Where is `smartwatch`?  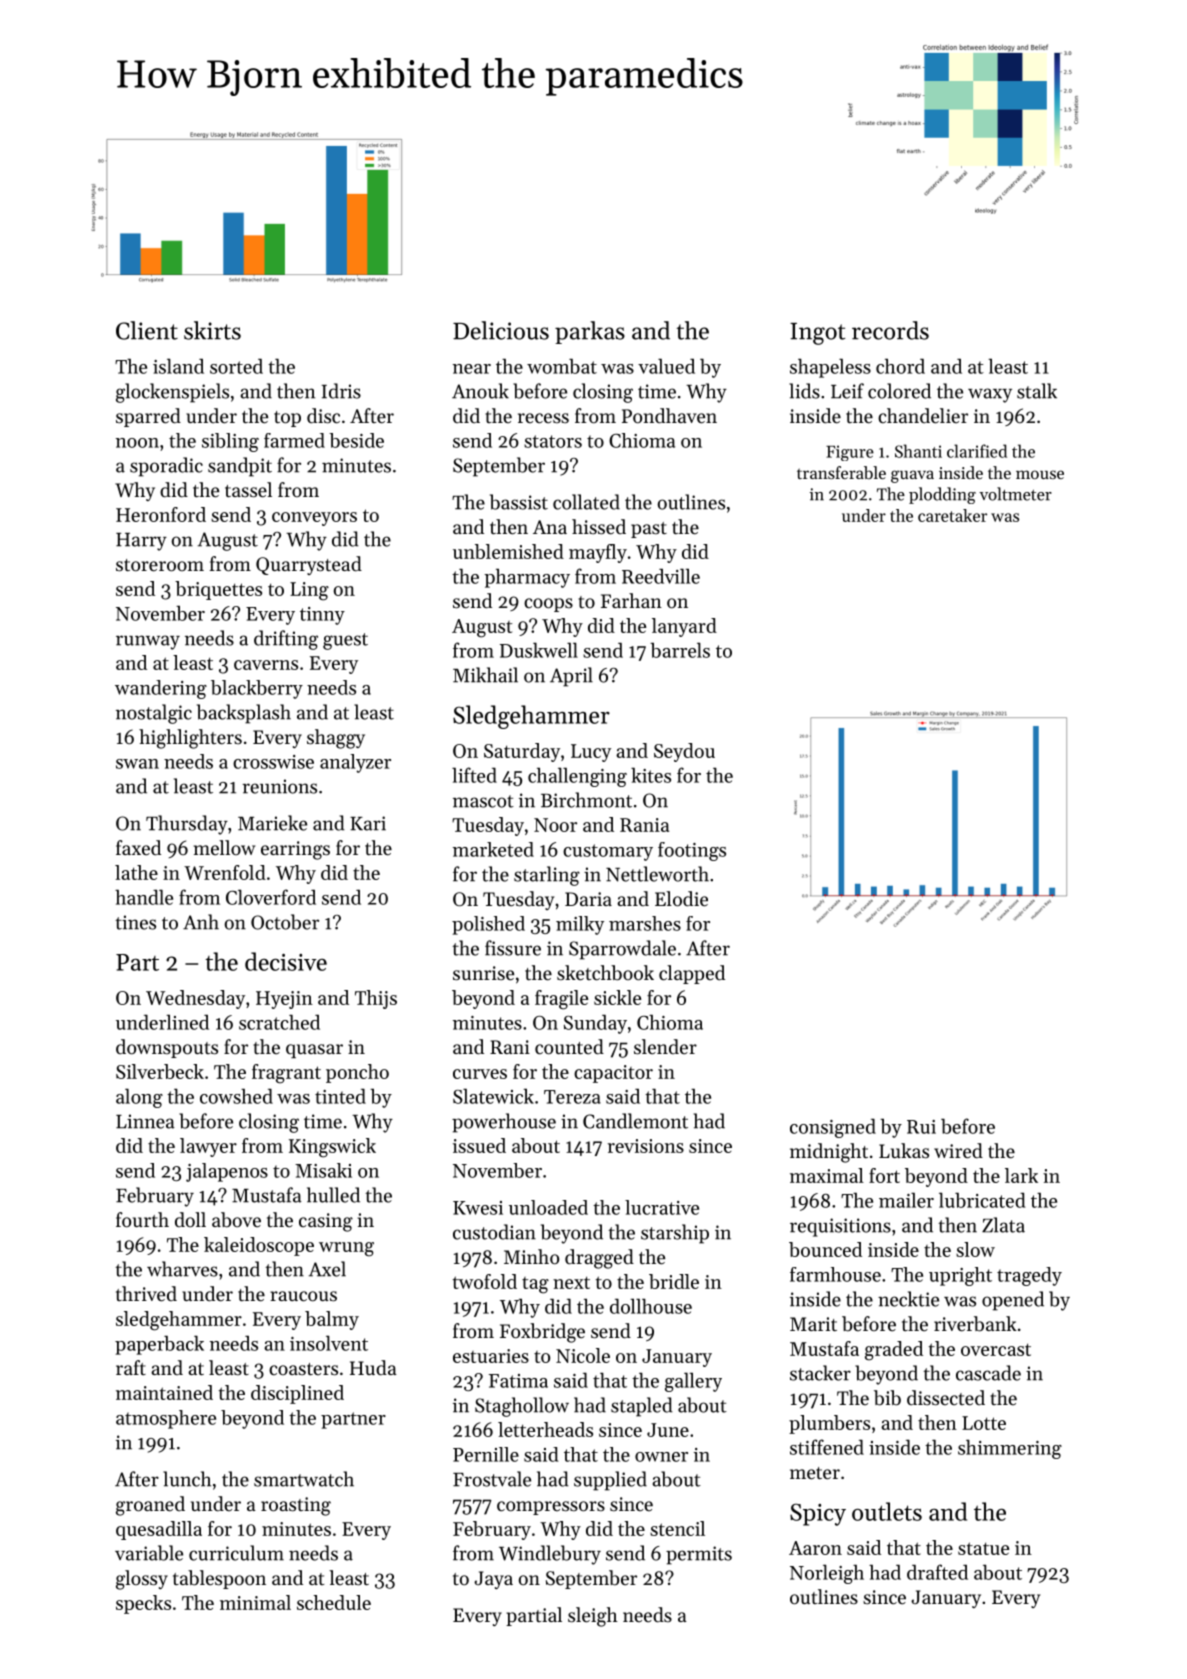 smartwatch is located at coordinates (304, 1479).
